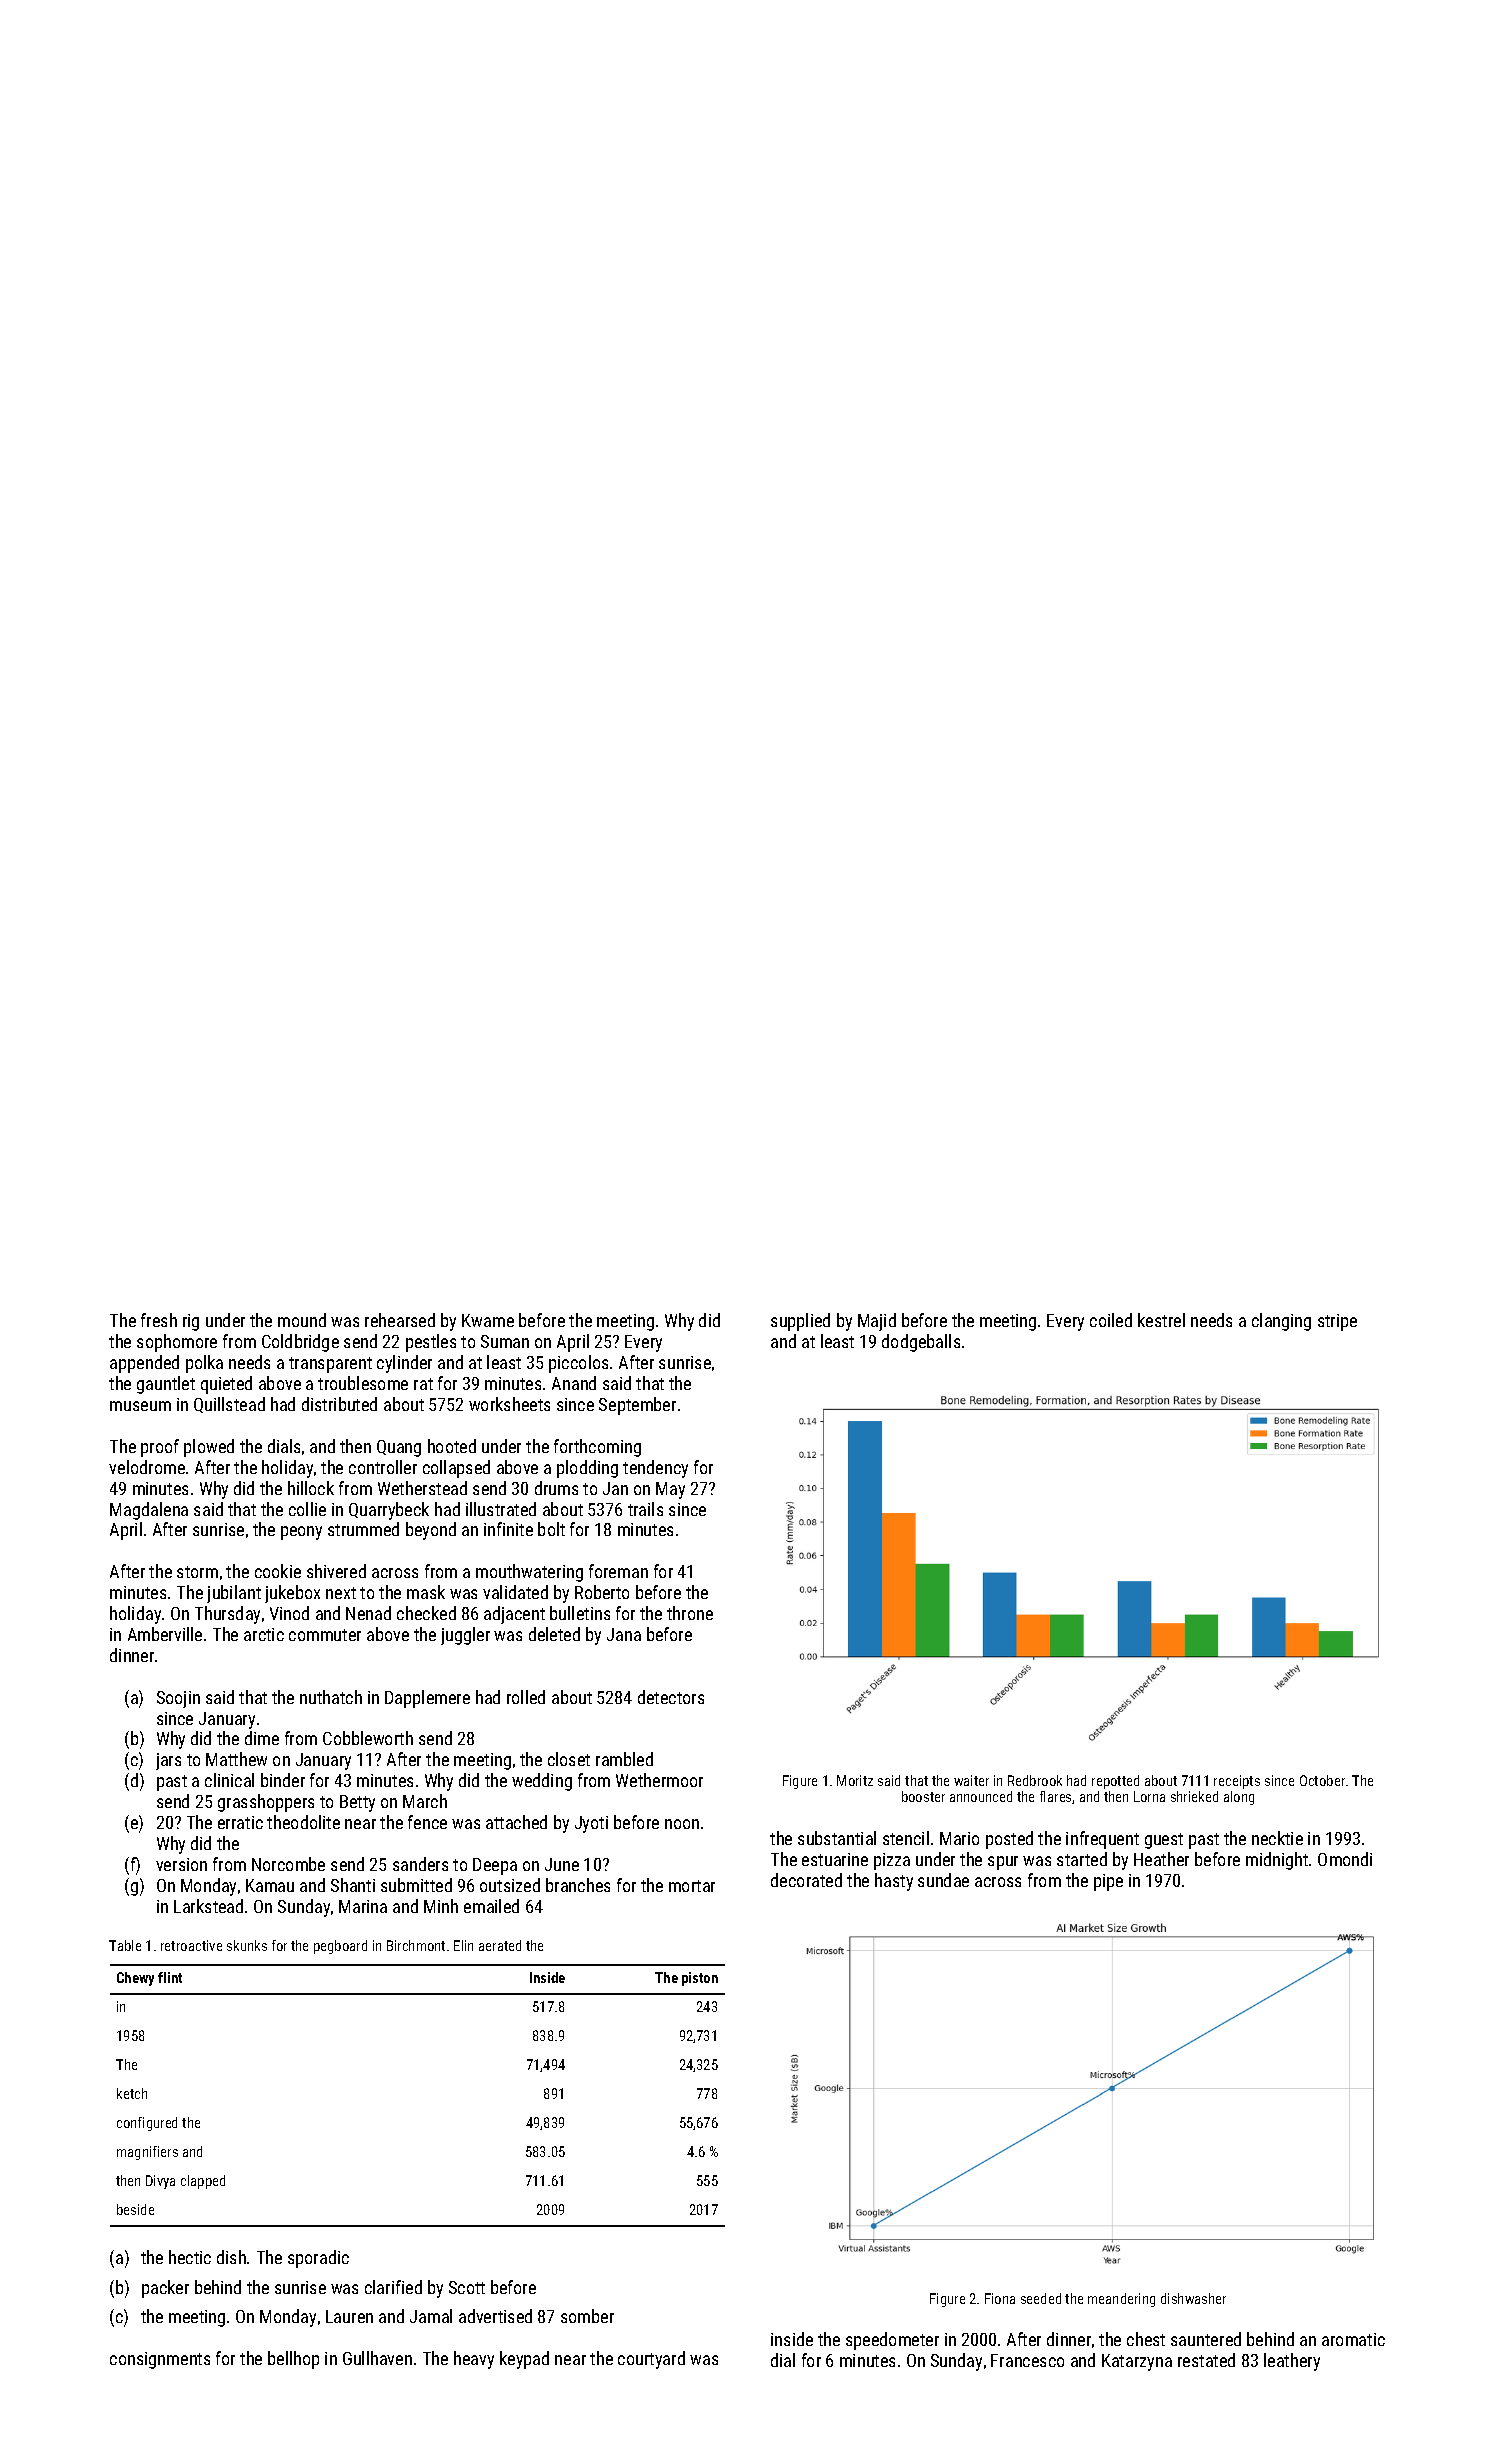  Describe the element at coordinates (892, 2341) in the screenshot. I see `speedometer` at that location.
